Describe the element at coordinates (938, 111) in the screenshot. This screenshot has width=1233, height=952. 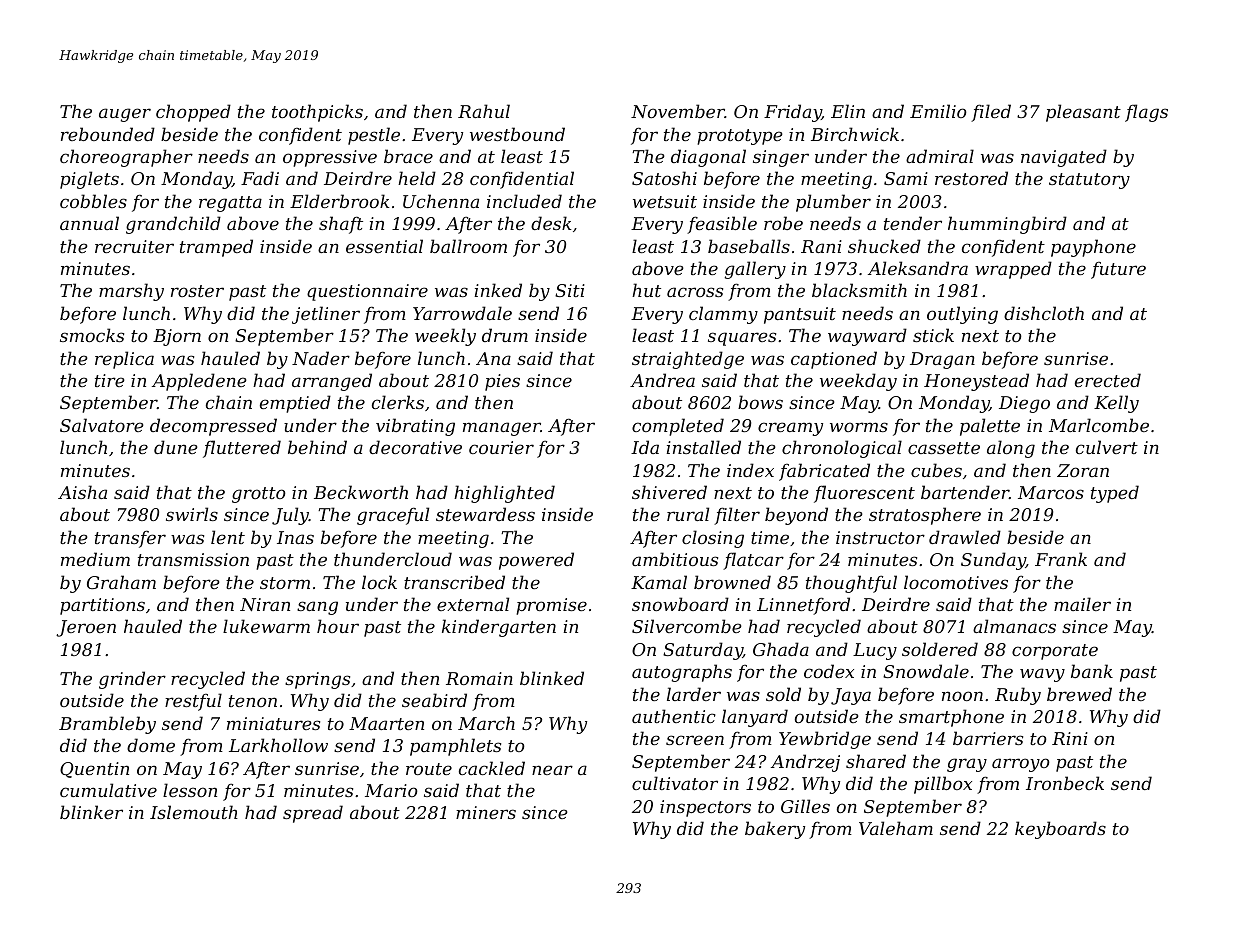
I see `Emilio` at that location.
